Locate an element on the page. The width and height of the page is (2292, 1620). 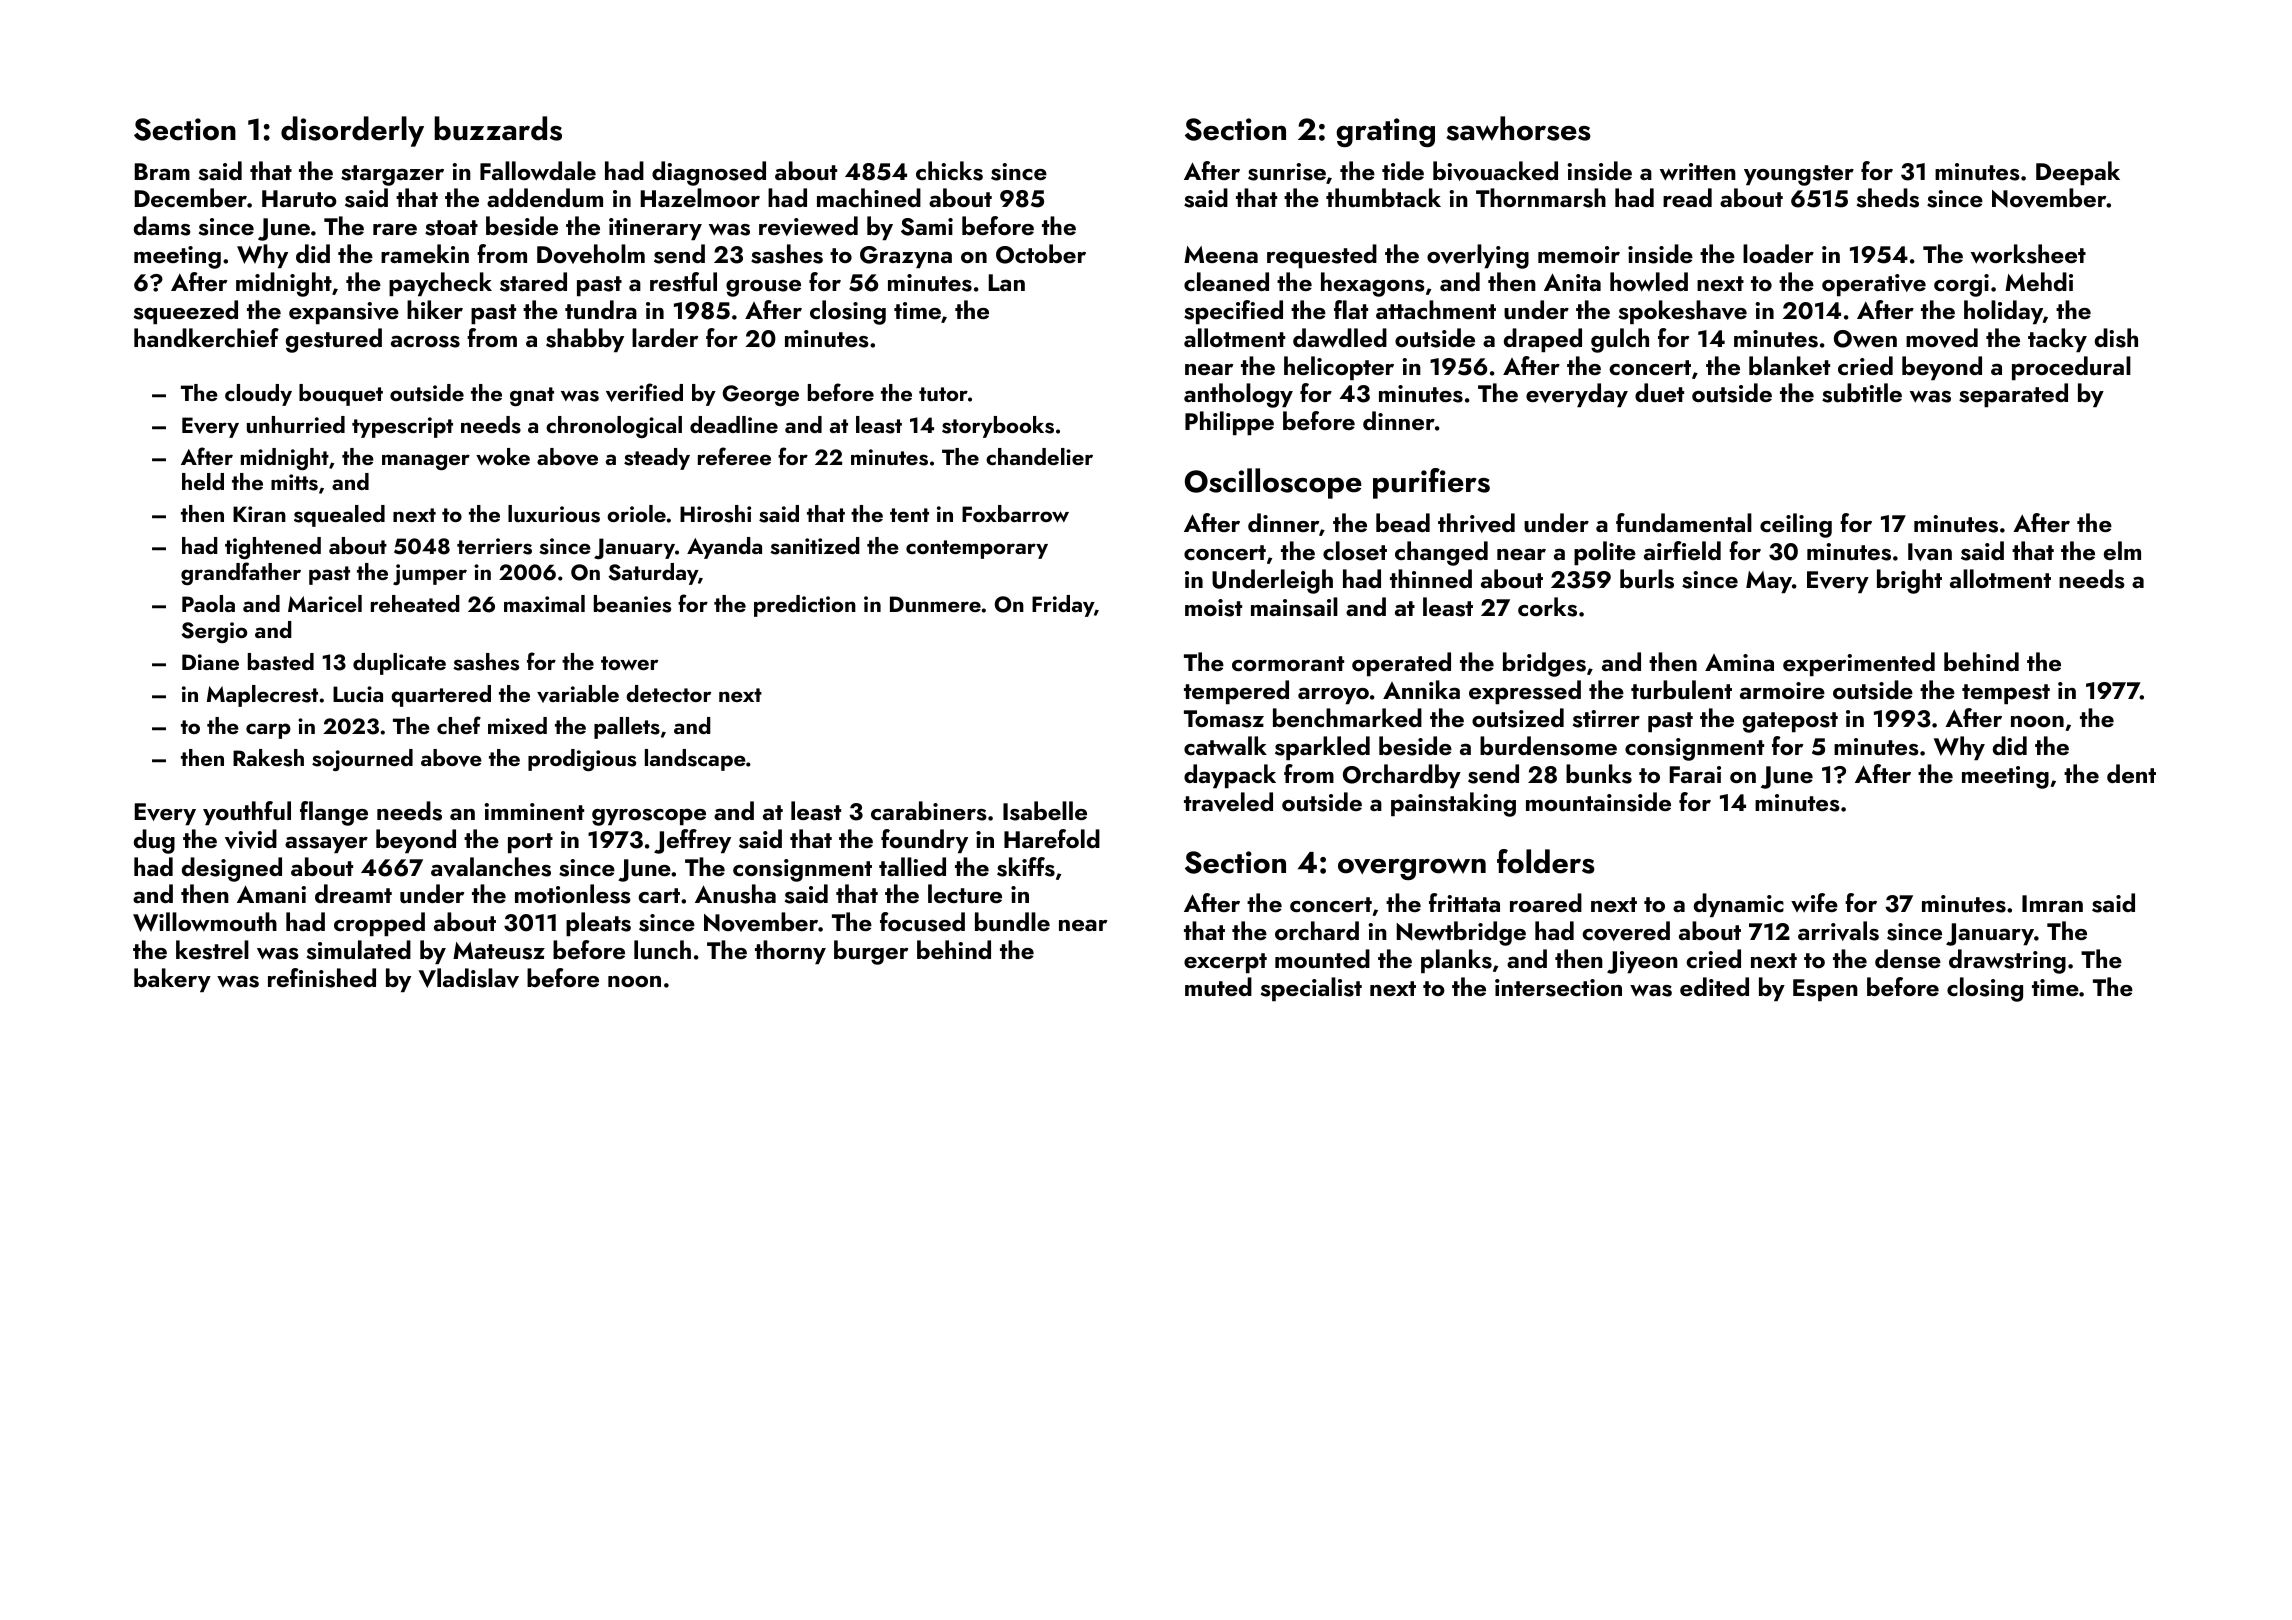
worksheet is located at coordinates (2028, 254).
